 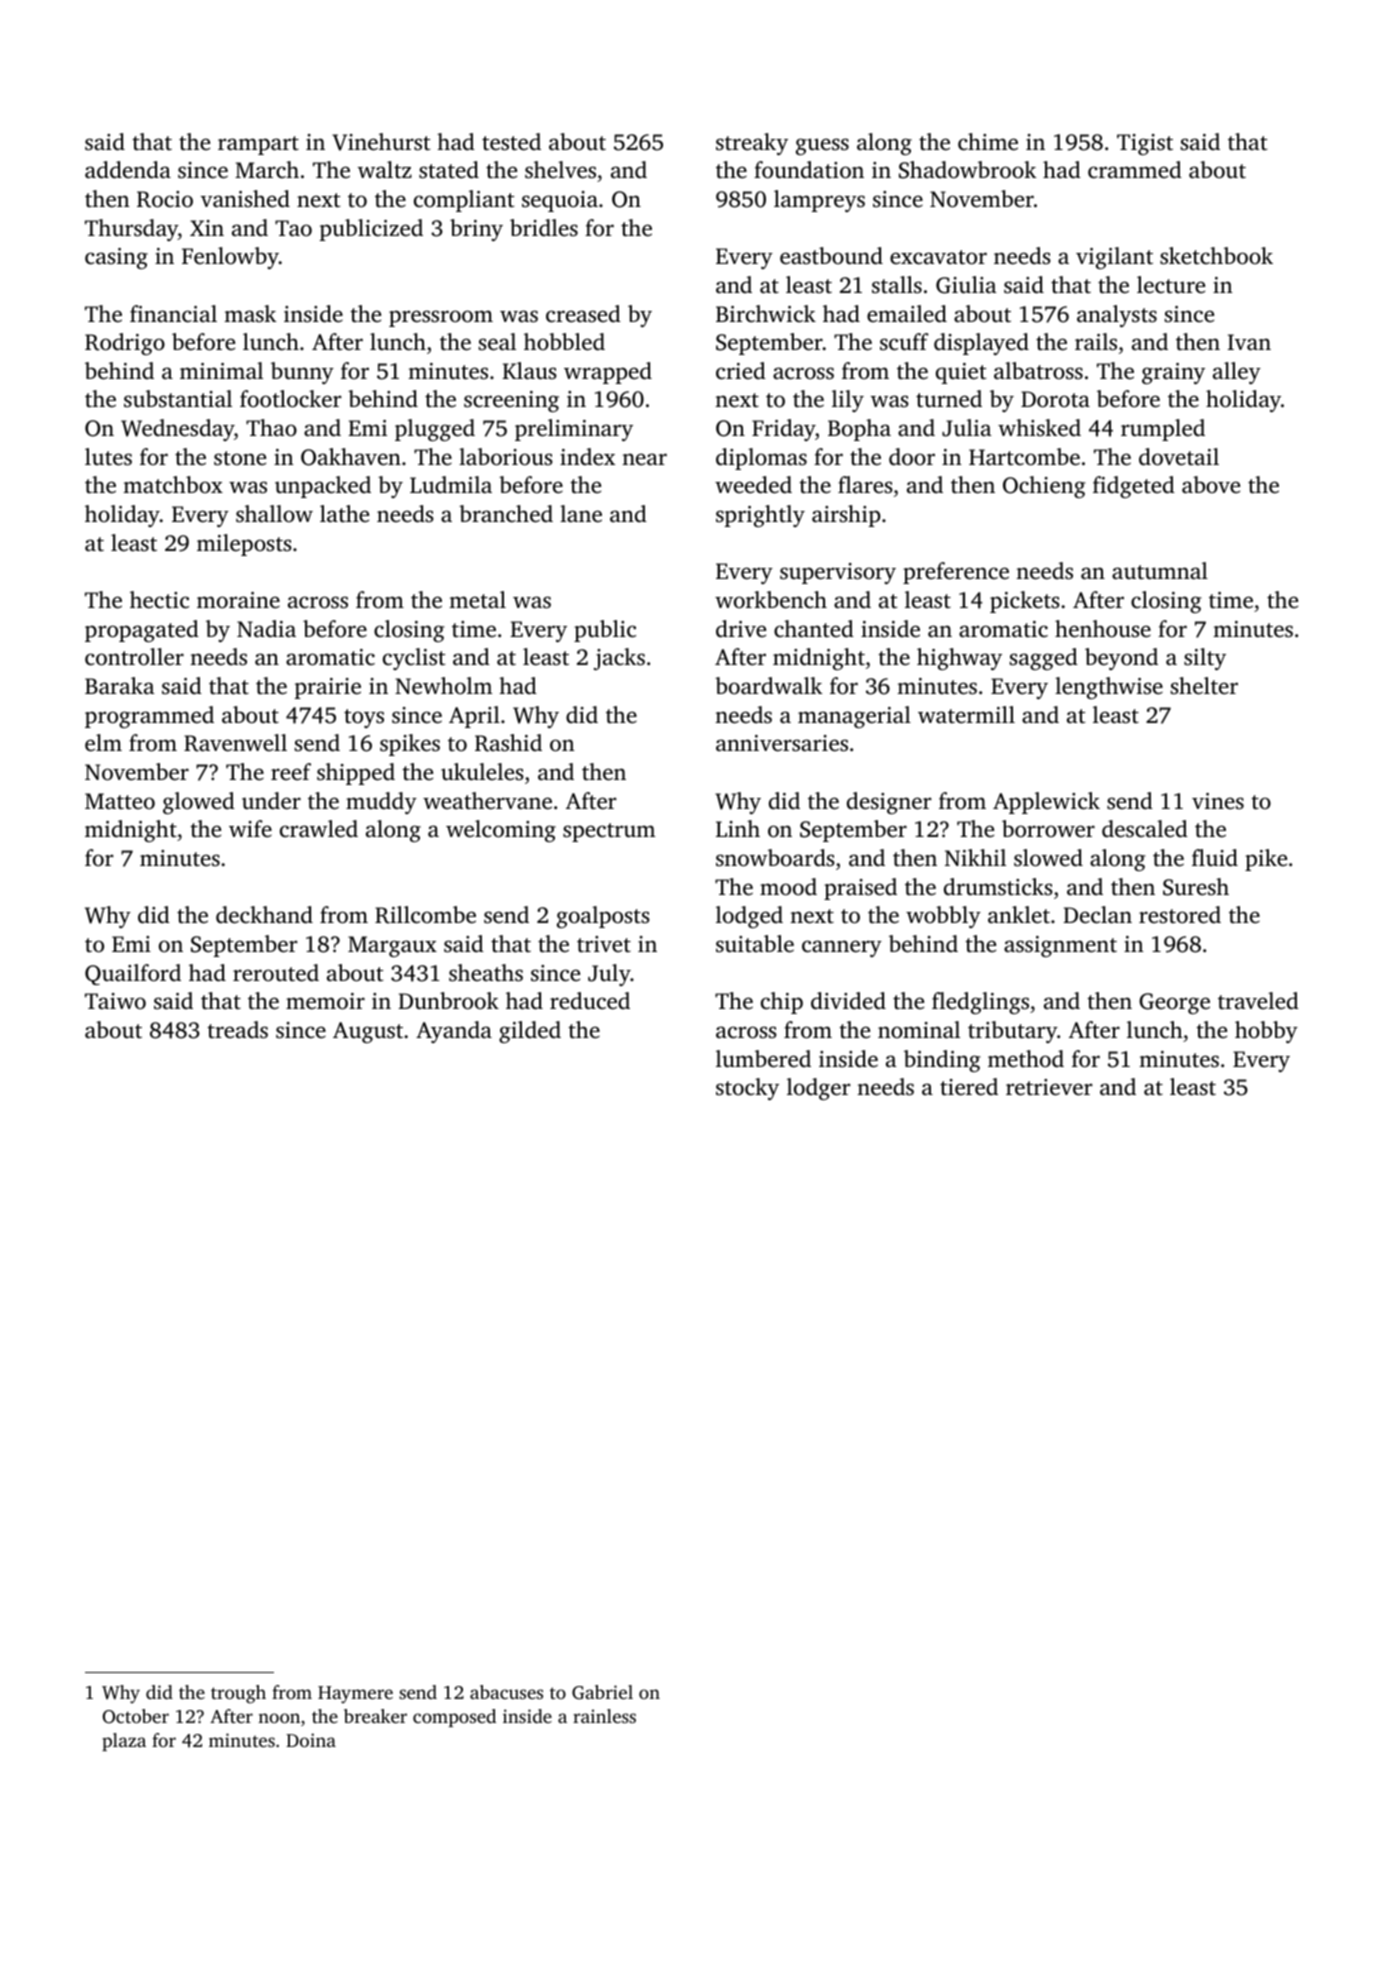 I want to click on Haymere, so click(x=355, y=1695).
